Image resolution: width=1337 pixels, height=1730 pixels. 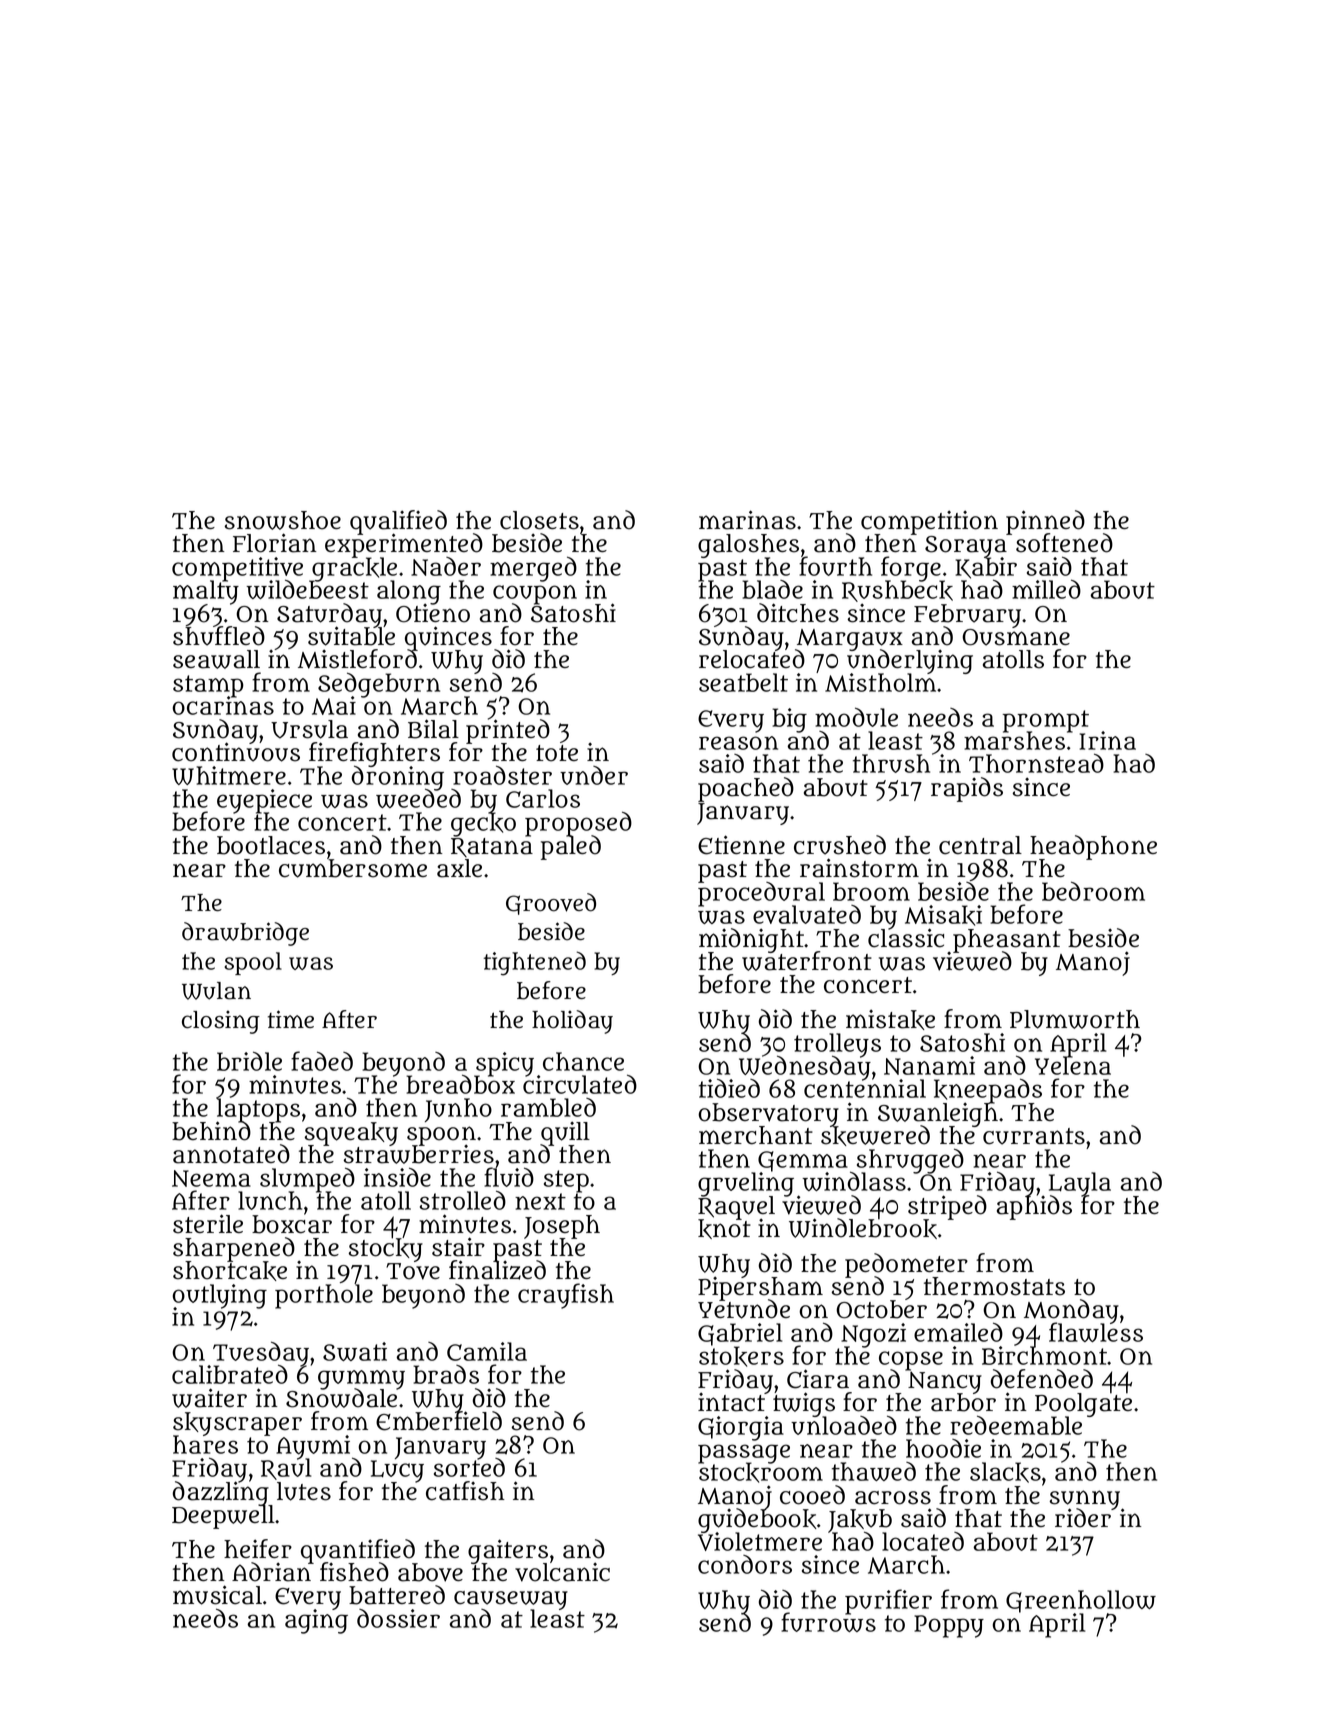 I want to click on annotated, so click(x=231, y=1154).
